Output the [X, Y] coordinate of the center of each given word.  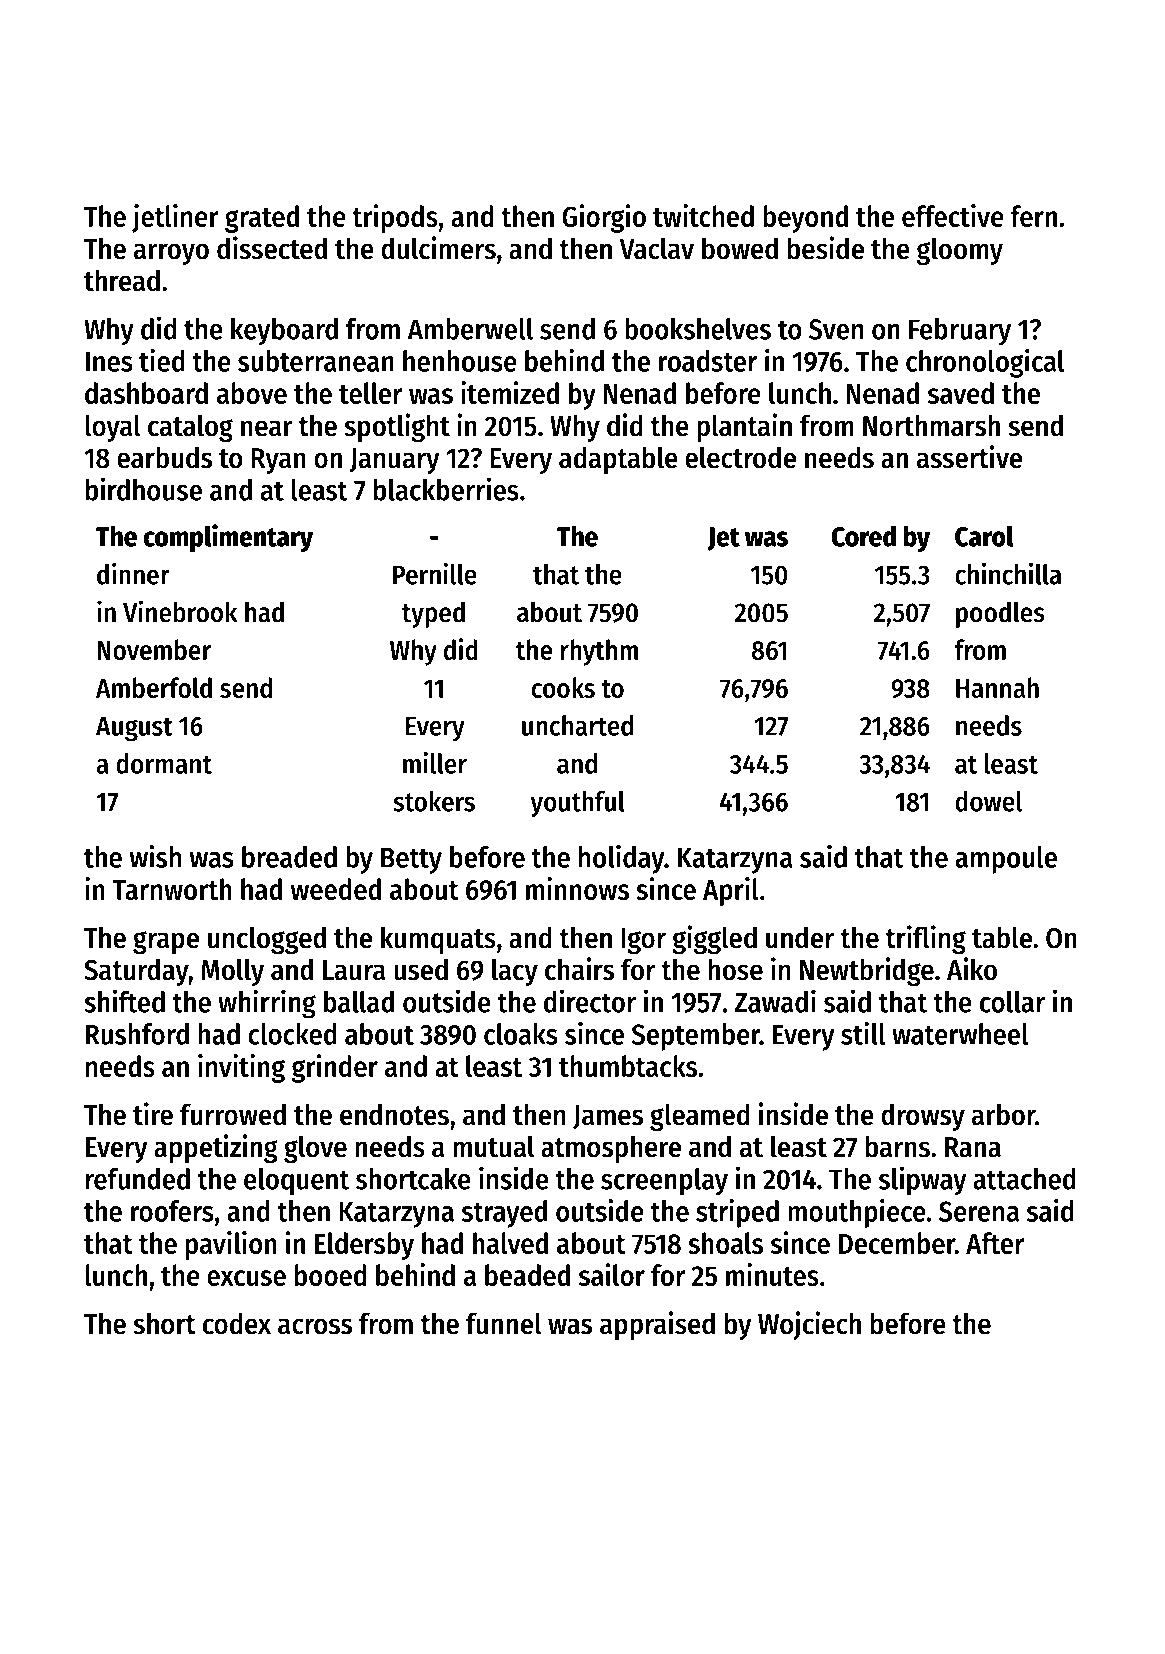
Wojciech [809, 1325]
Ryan [278, 461]
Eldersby [364, 1246]
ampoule [1006, 860]
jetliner [175, 218]
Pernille [435, 574]
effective [953, 215]
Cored [863, 536]
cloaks [521, 1034]
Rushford [137, 1034]
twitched [703, 215]
